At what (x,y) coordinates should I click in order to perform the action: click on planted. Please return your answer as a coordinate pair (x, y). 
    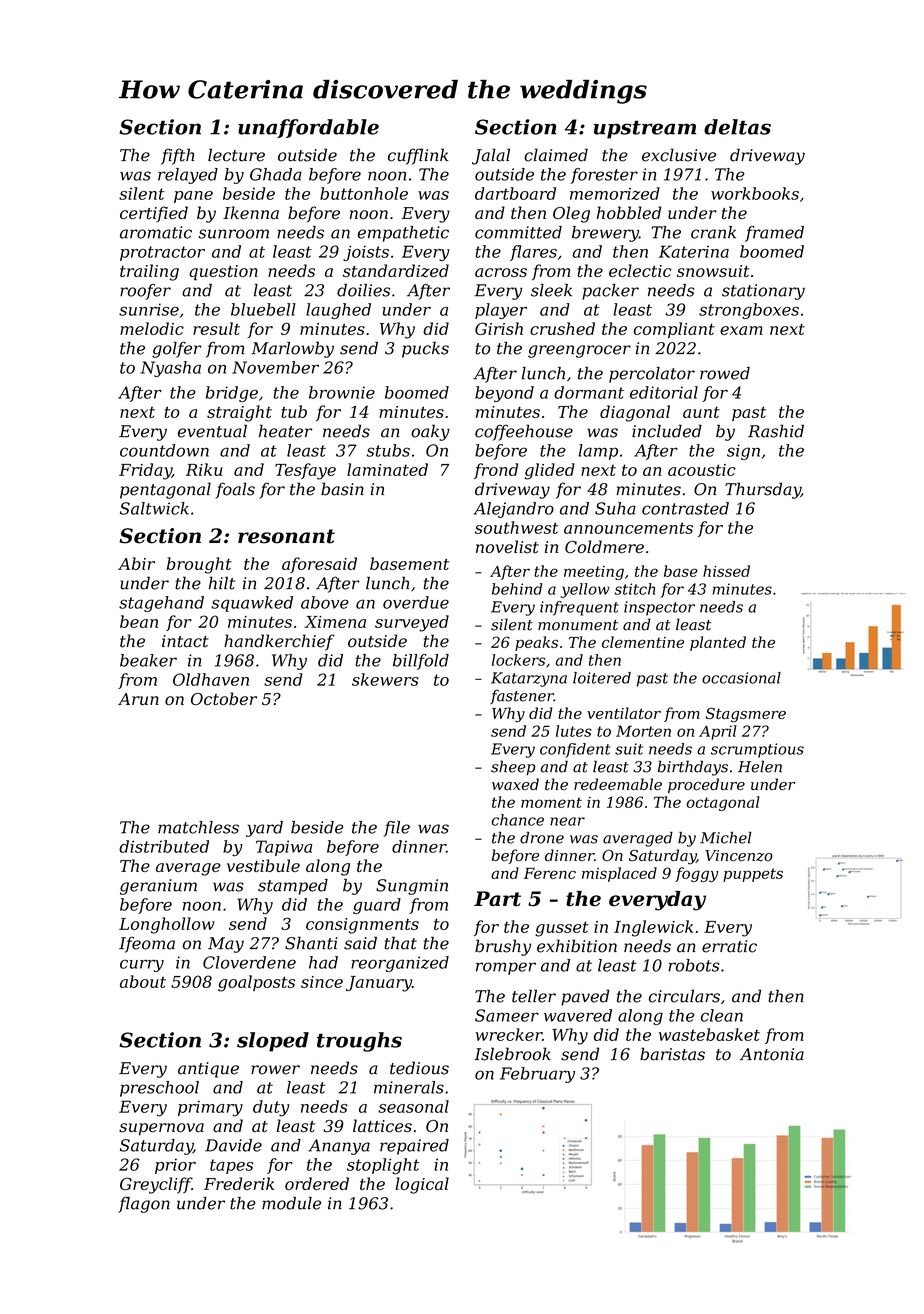
    Looking at the image, I should click on (718, 643).
